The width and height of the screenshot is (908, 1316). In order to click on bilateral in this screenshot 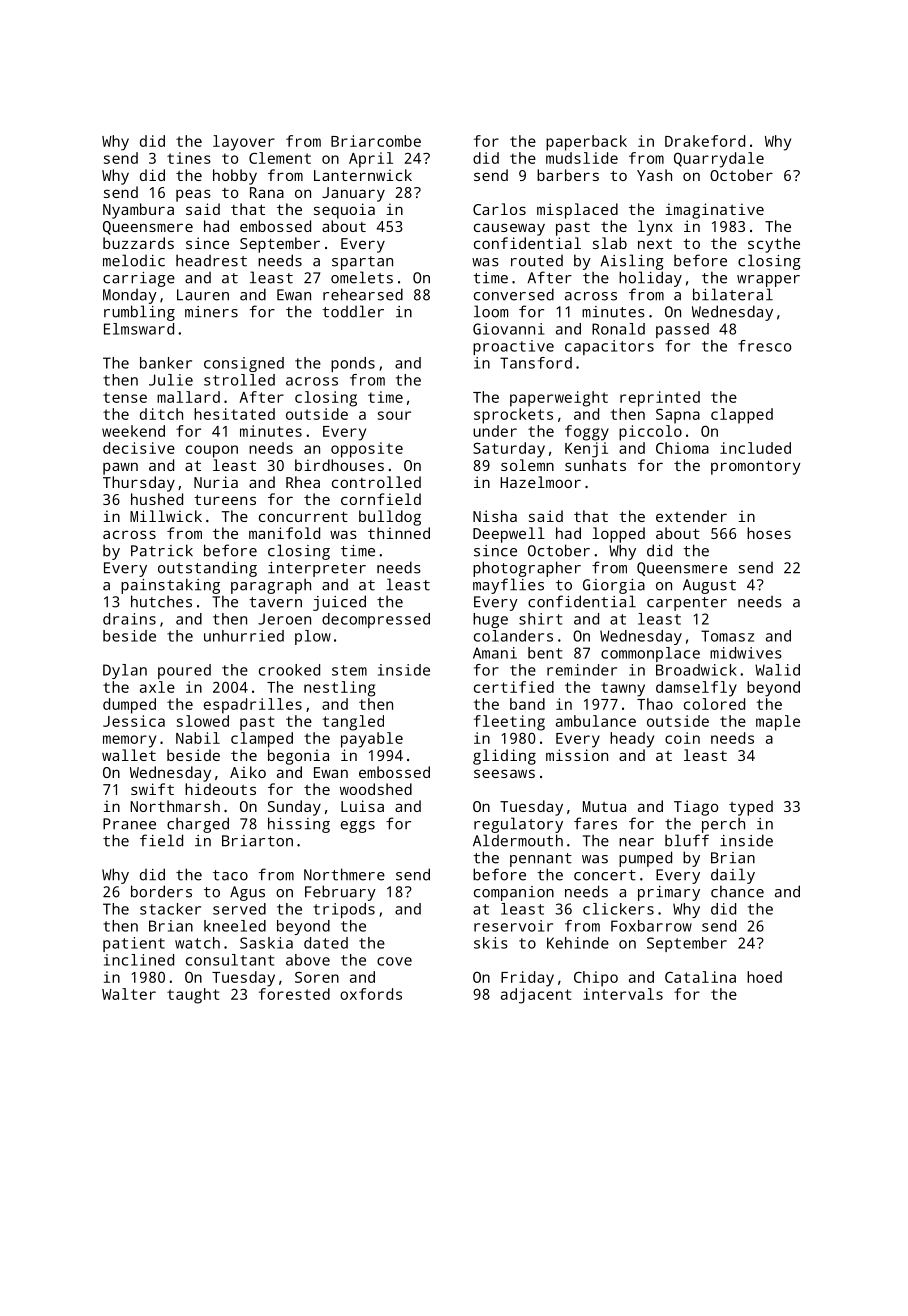, I will do `click(733, 294)`.
